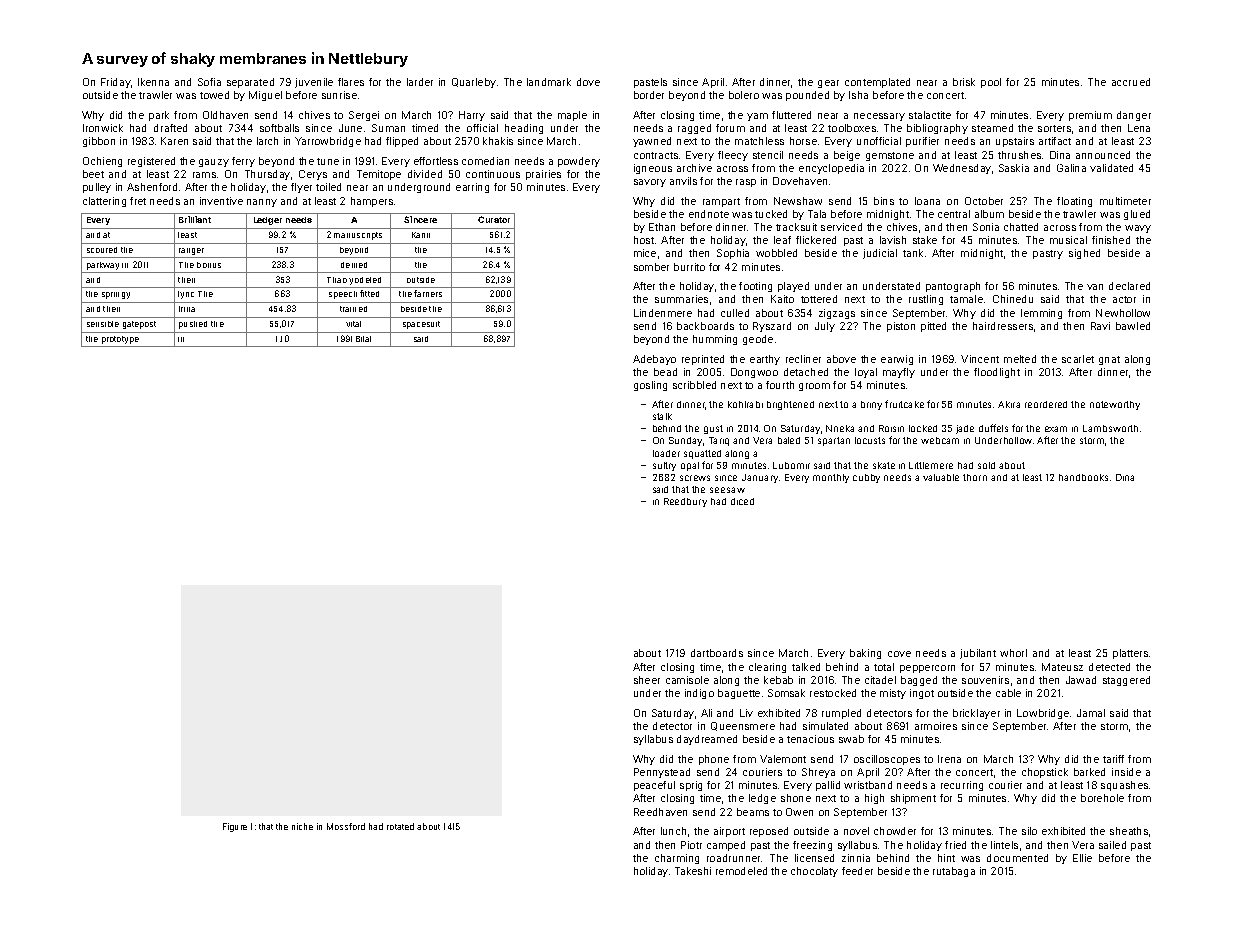 The width and height of the screenshot is (1233, 952). I want to click on cubby, so click(866, 478).
